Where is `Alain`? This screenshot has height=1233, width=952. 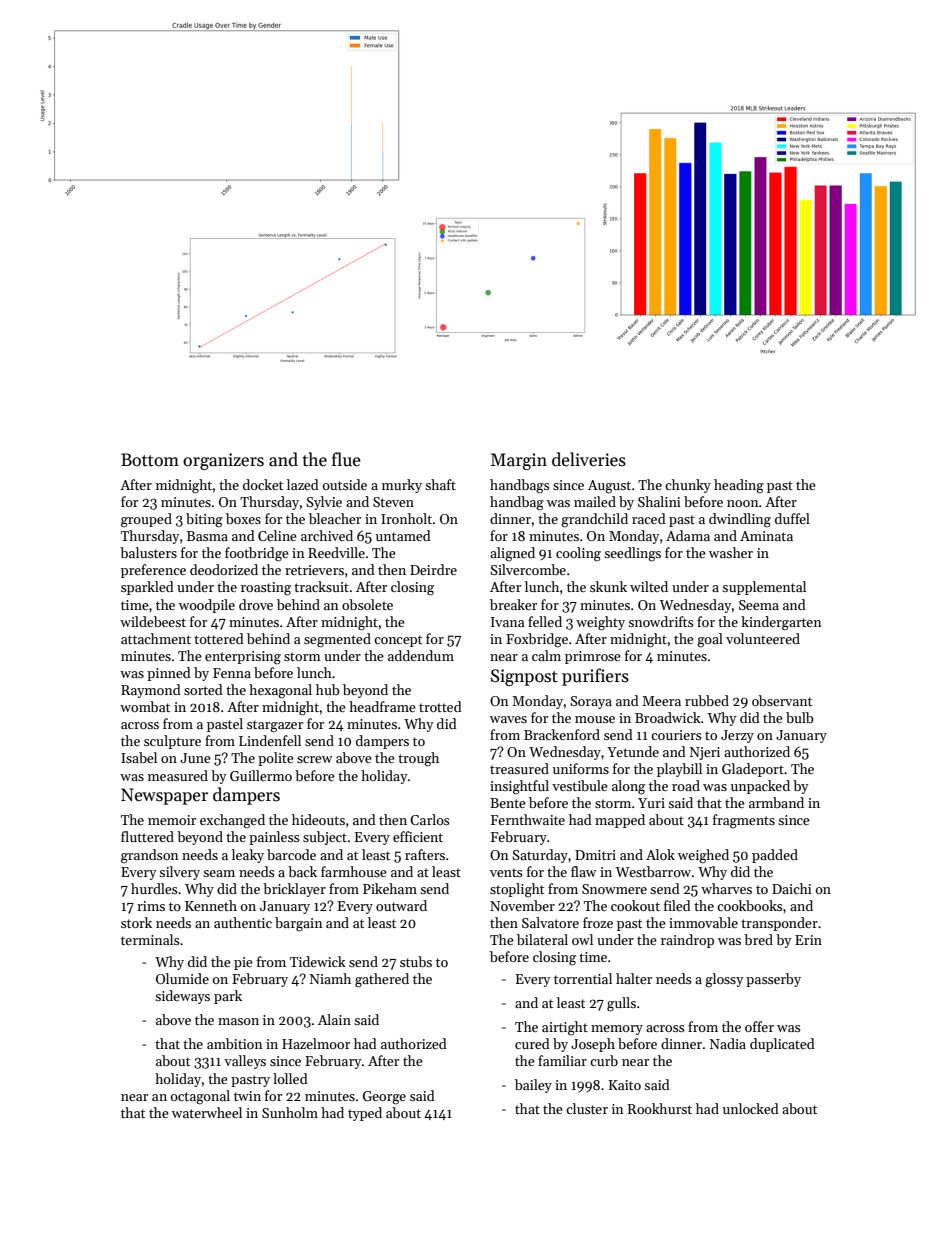 Alain is located at coordinates (334, 1019).
